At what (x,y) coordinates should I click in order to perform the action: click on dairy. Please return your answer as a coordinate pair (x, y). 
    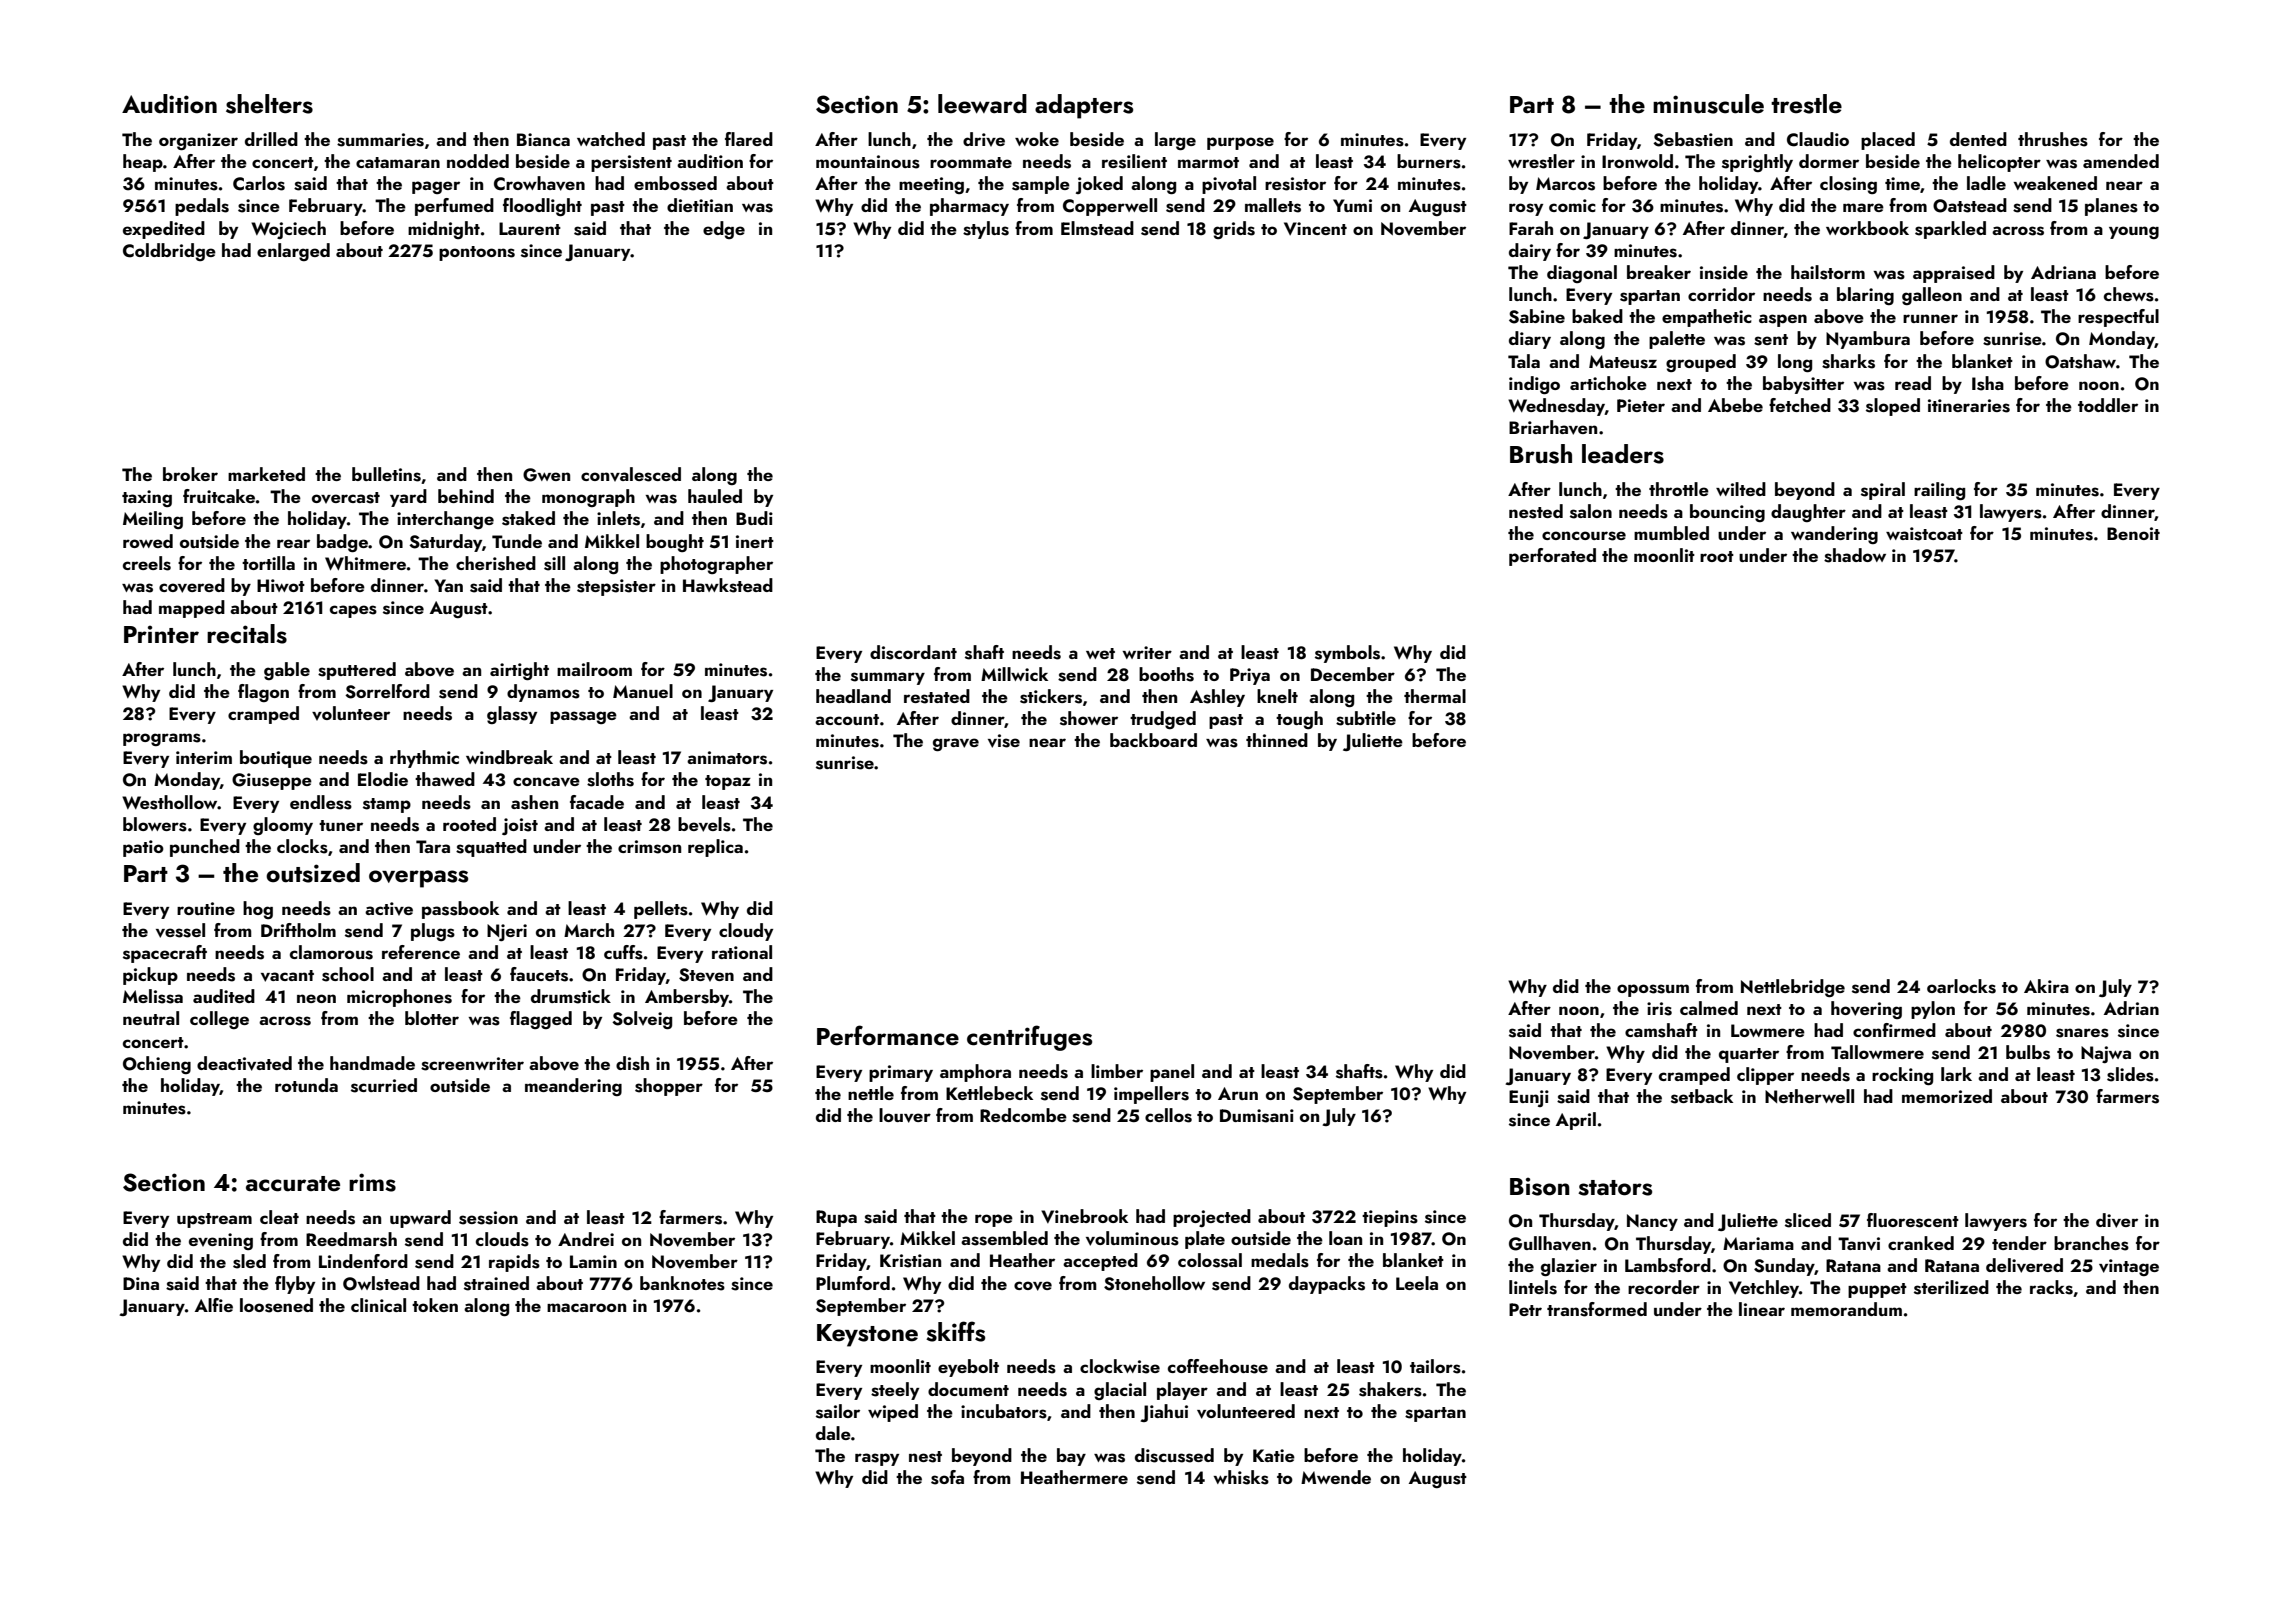
    Looking at the image, I should click on (1530, 252).
